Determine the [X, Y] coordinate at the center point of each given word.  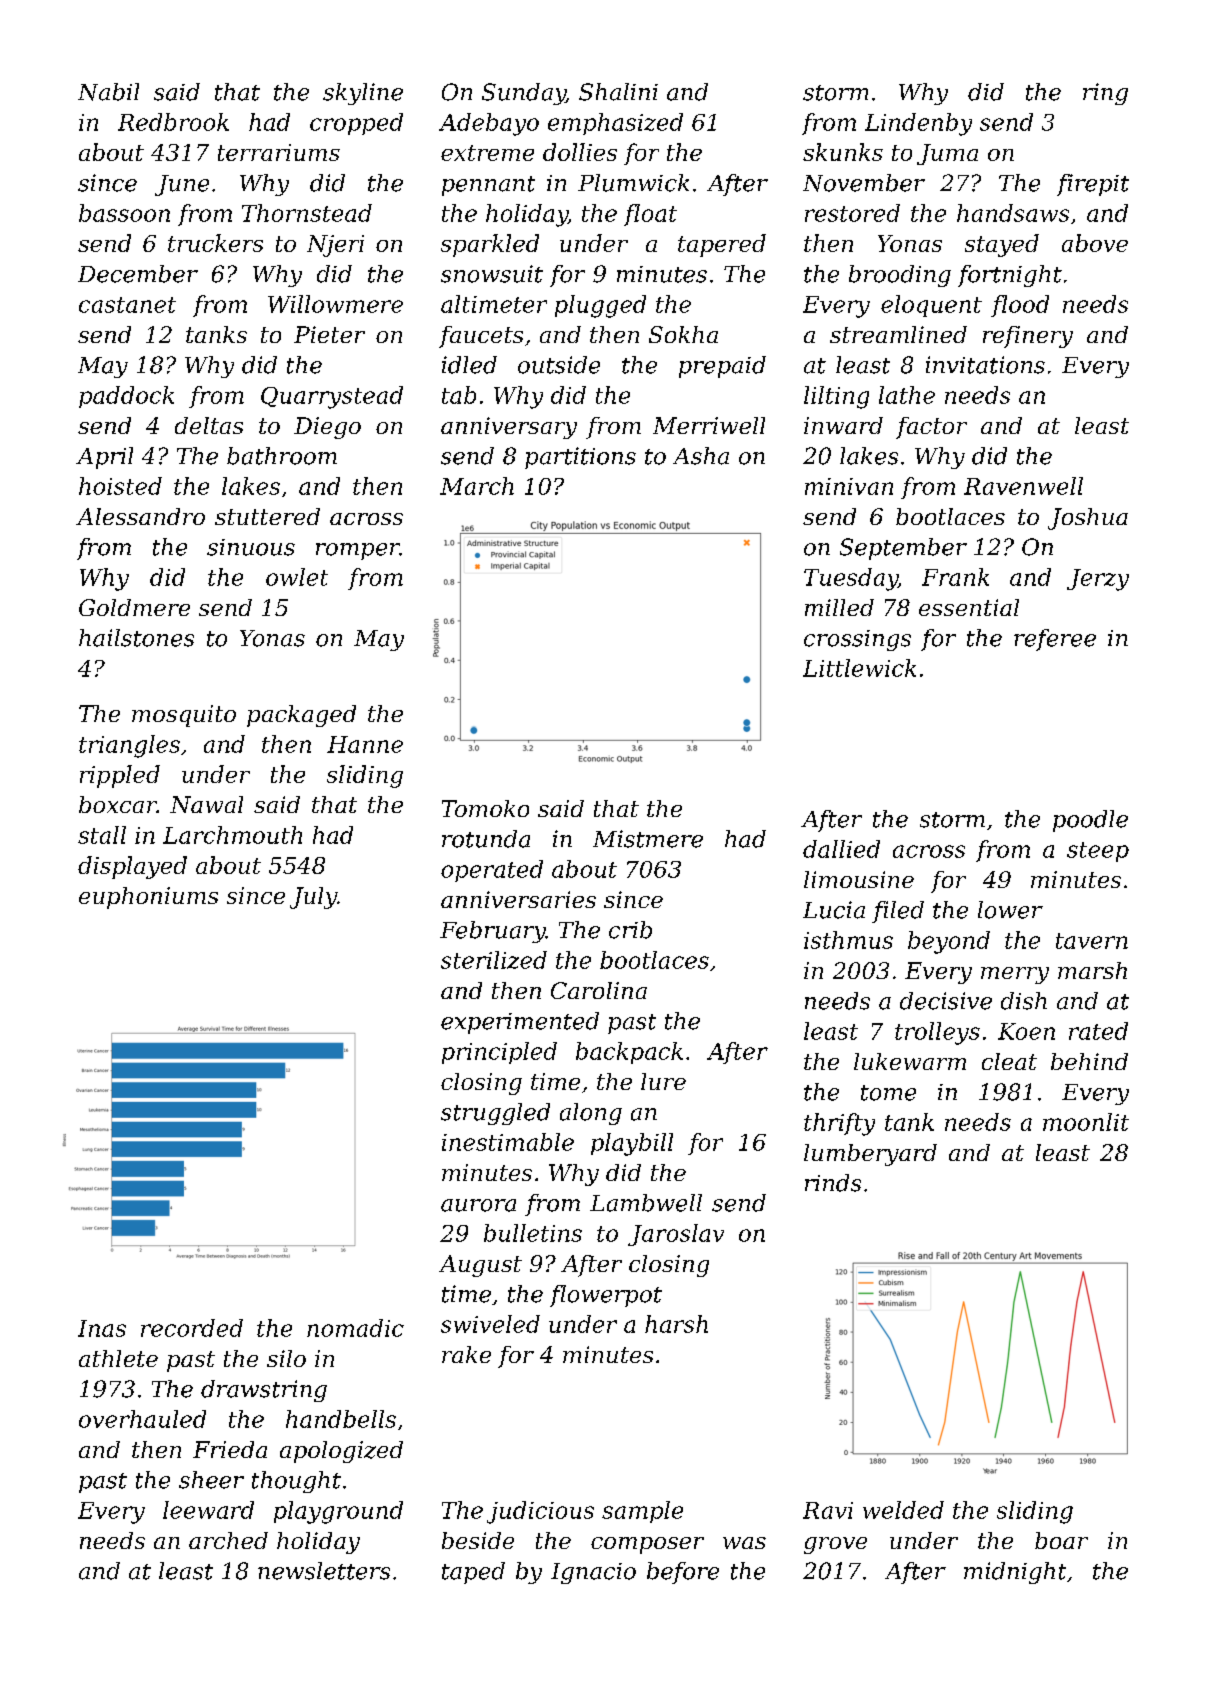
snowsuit [492, 274]
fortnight [1010, 276]
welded [903, 1510]
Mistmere [648, 839]
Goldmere [134, 607]
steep [1098, 852]
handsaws [1013, 213]
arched [228, 1540]
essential [969, 607]
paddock [126, 397]
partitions [580, 458]
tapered [722, 245]
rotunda [486, 839]
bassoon [124, 213]
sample [642, 1512]
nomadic [355, 1328]
